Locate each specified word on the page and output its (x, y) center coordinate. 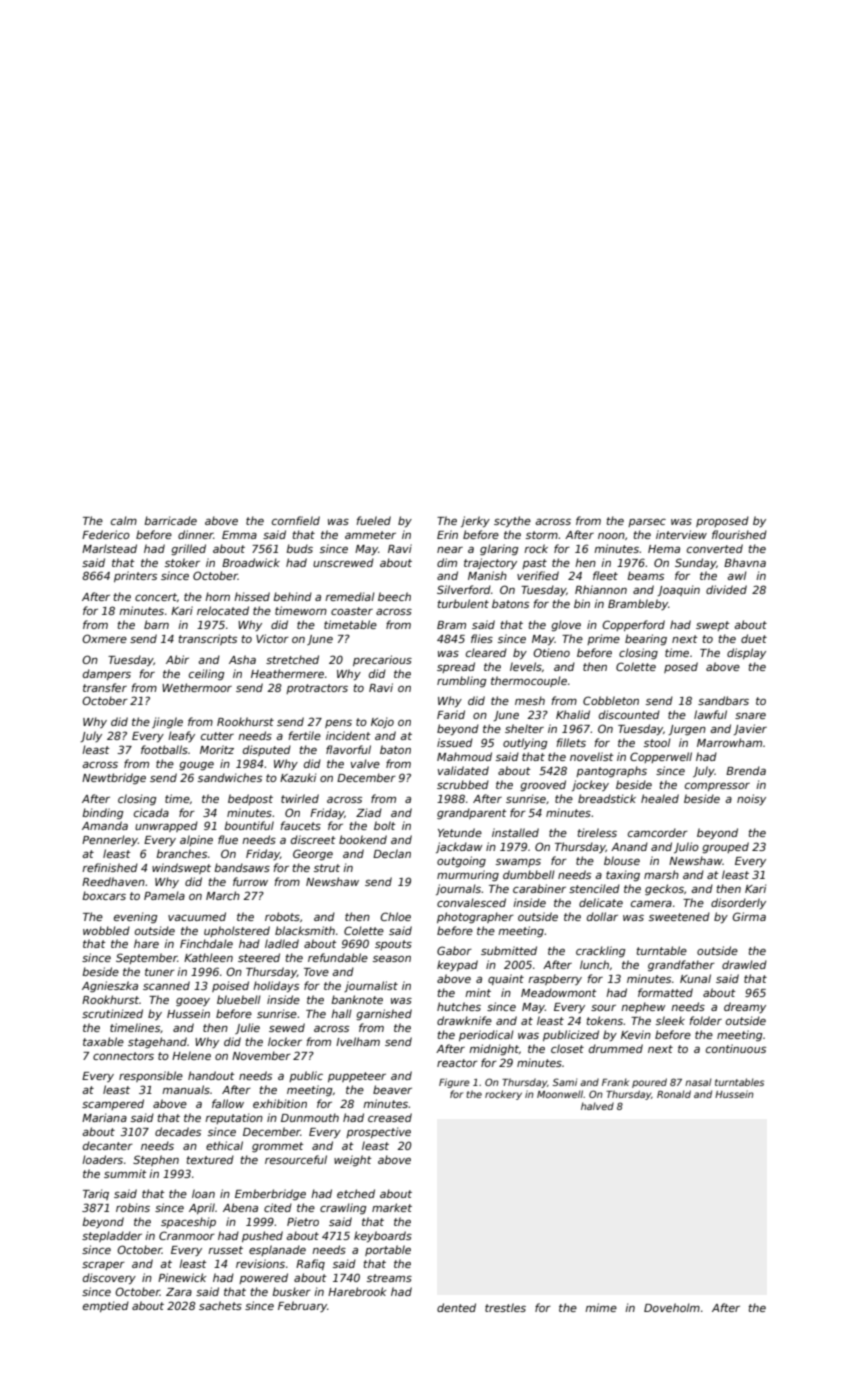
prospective (378, 1132)
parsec (647, 523)
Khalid (573, 714)
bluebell (239, 999)
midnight (494, 1050)
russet (225, 1250)
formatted (665, 992)
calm (124, 520)
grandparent (472, 813)
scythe (512, 521)
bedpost (250, 799)
